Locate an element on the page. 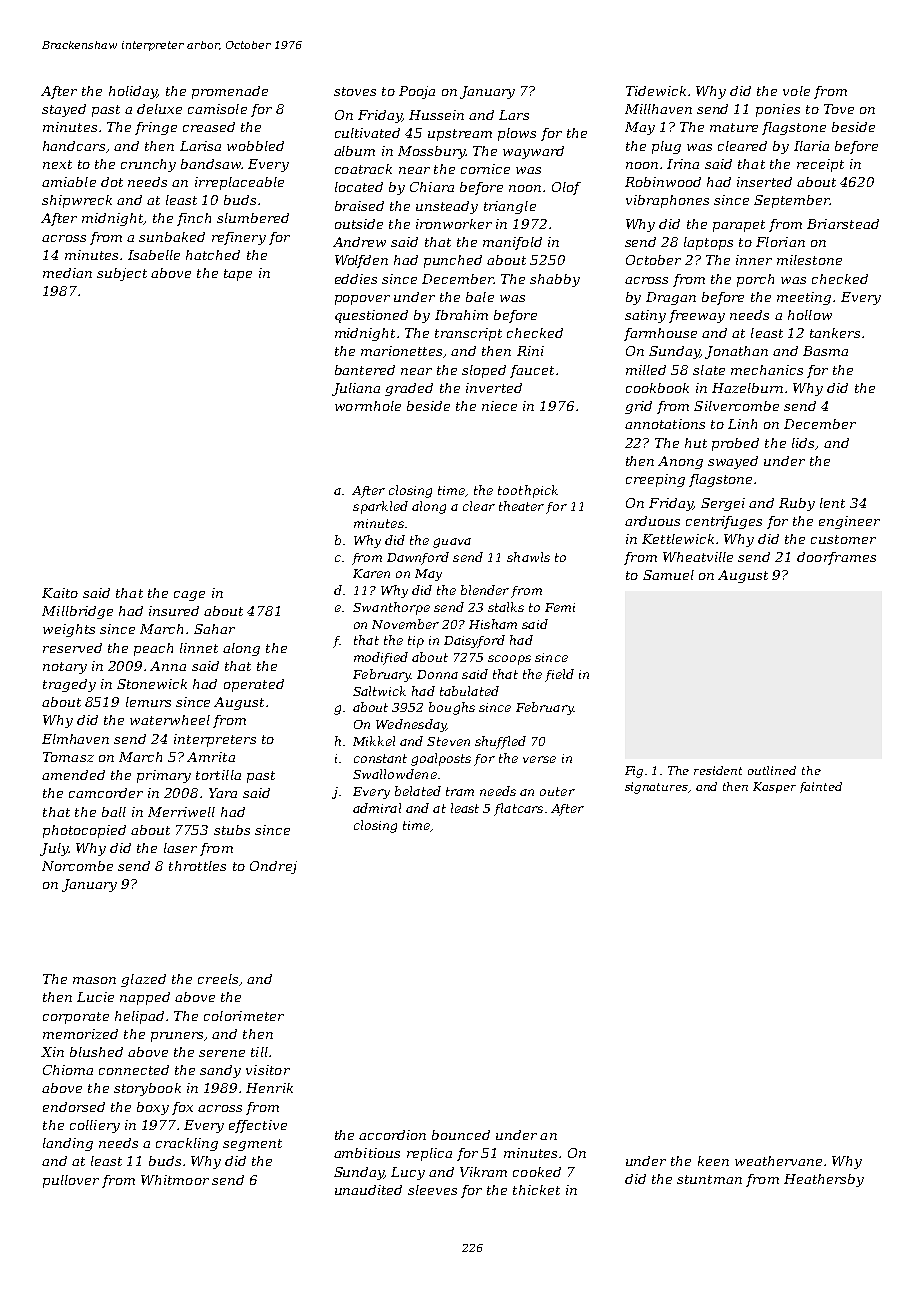 The width and height of the image is (924, 1308). signatures is located at coordinates (657, 788).
